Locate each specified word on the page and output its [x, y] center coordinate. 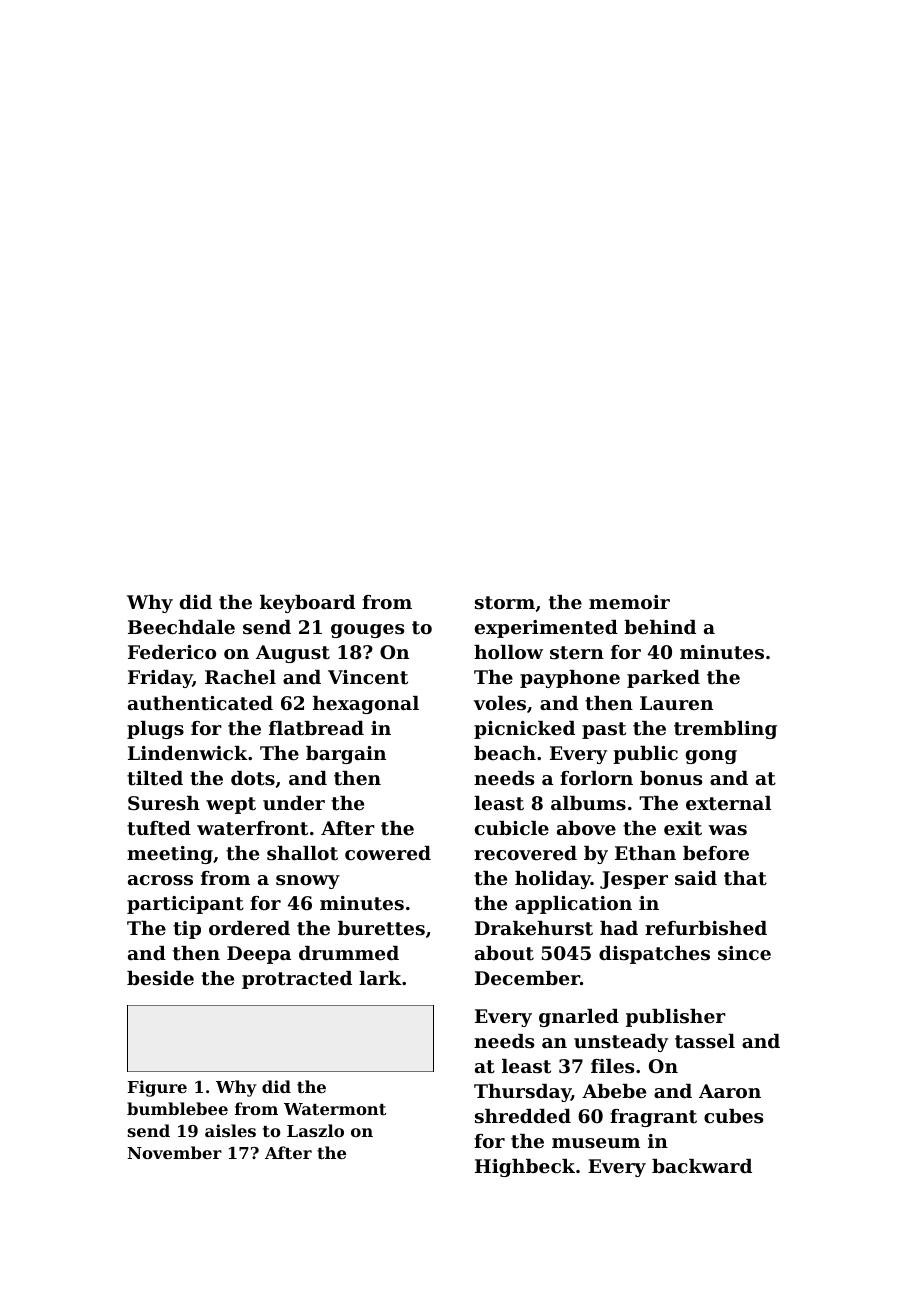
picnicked [524, 730]
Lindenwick [188, 753]
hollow [508, 652]
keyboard [307, 604]
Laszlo [315, 1130]
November [174, 1152]
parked [663, 679]
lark [380, 978]
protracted [297, 980]
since [744, 953]
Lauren [676, 703]
